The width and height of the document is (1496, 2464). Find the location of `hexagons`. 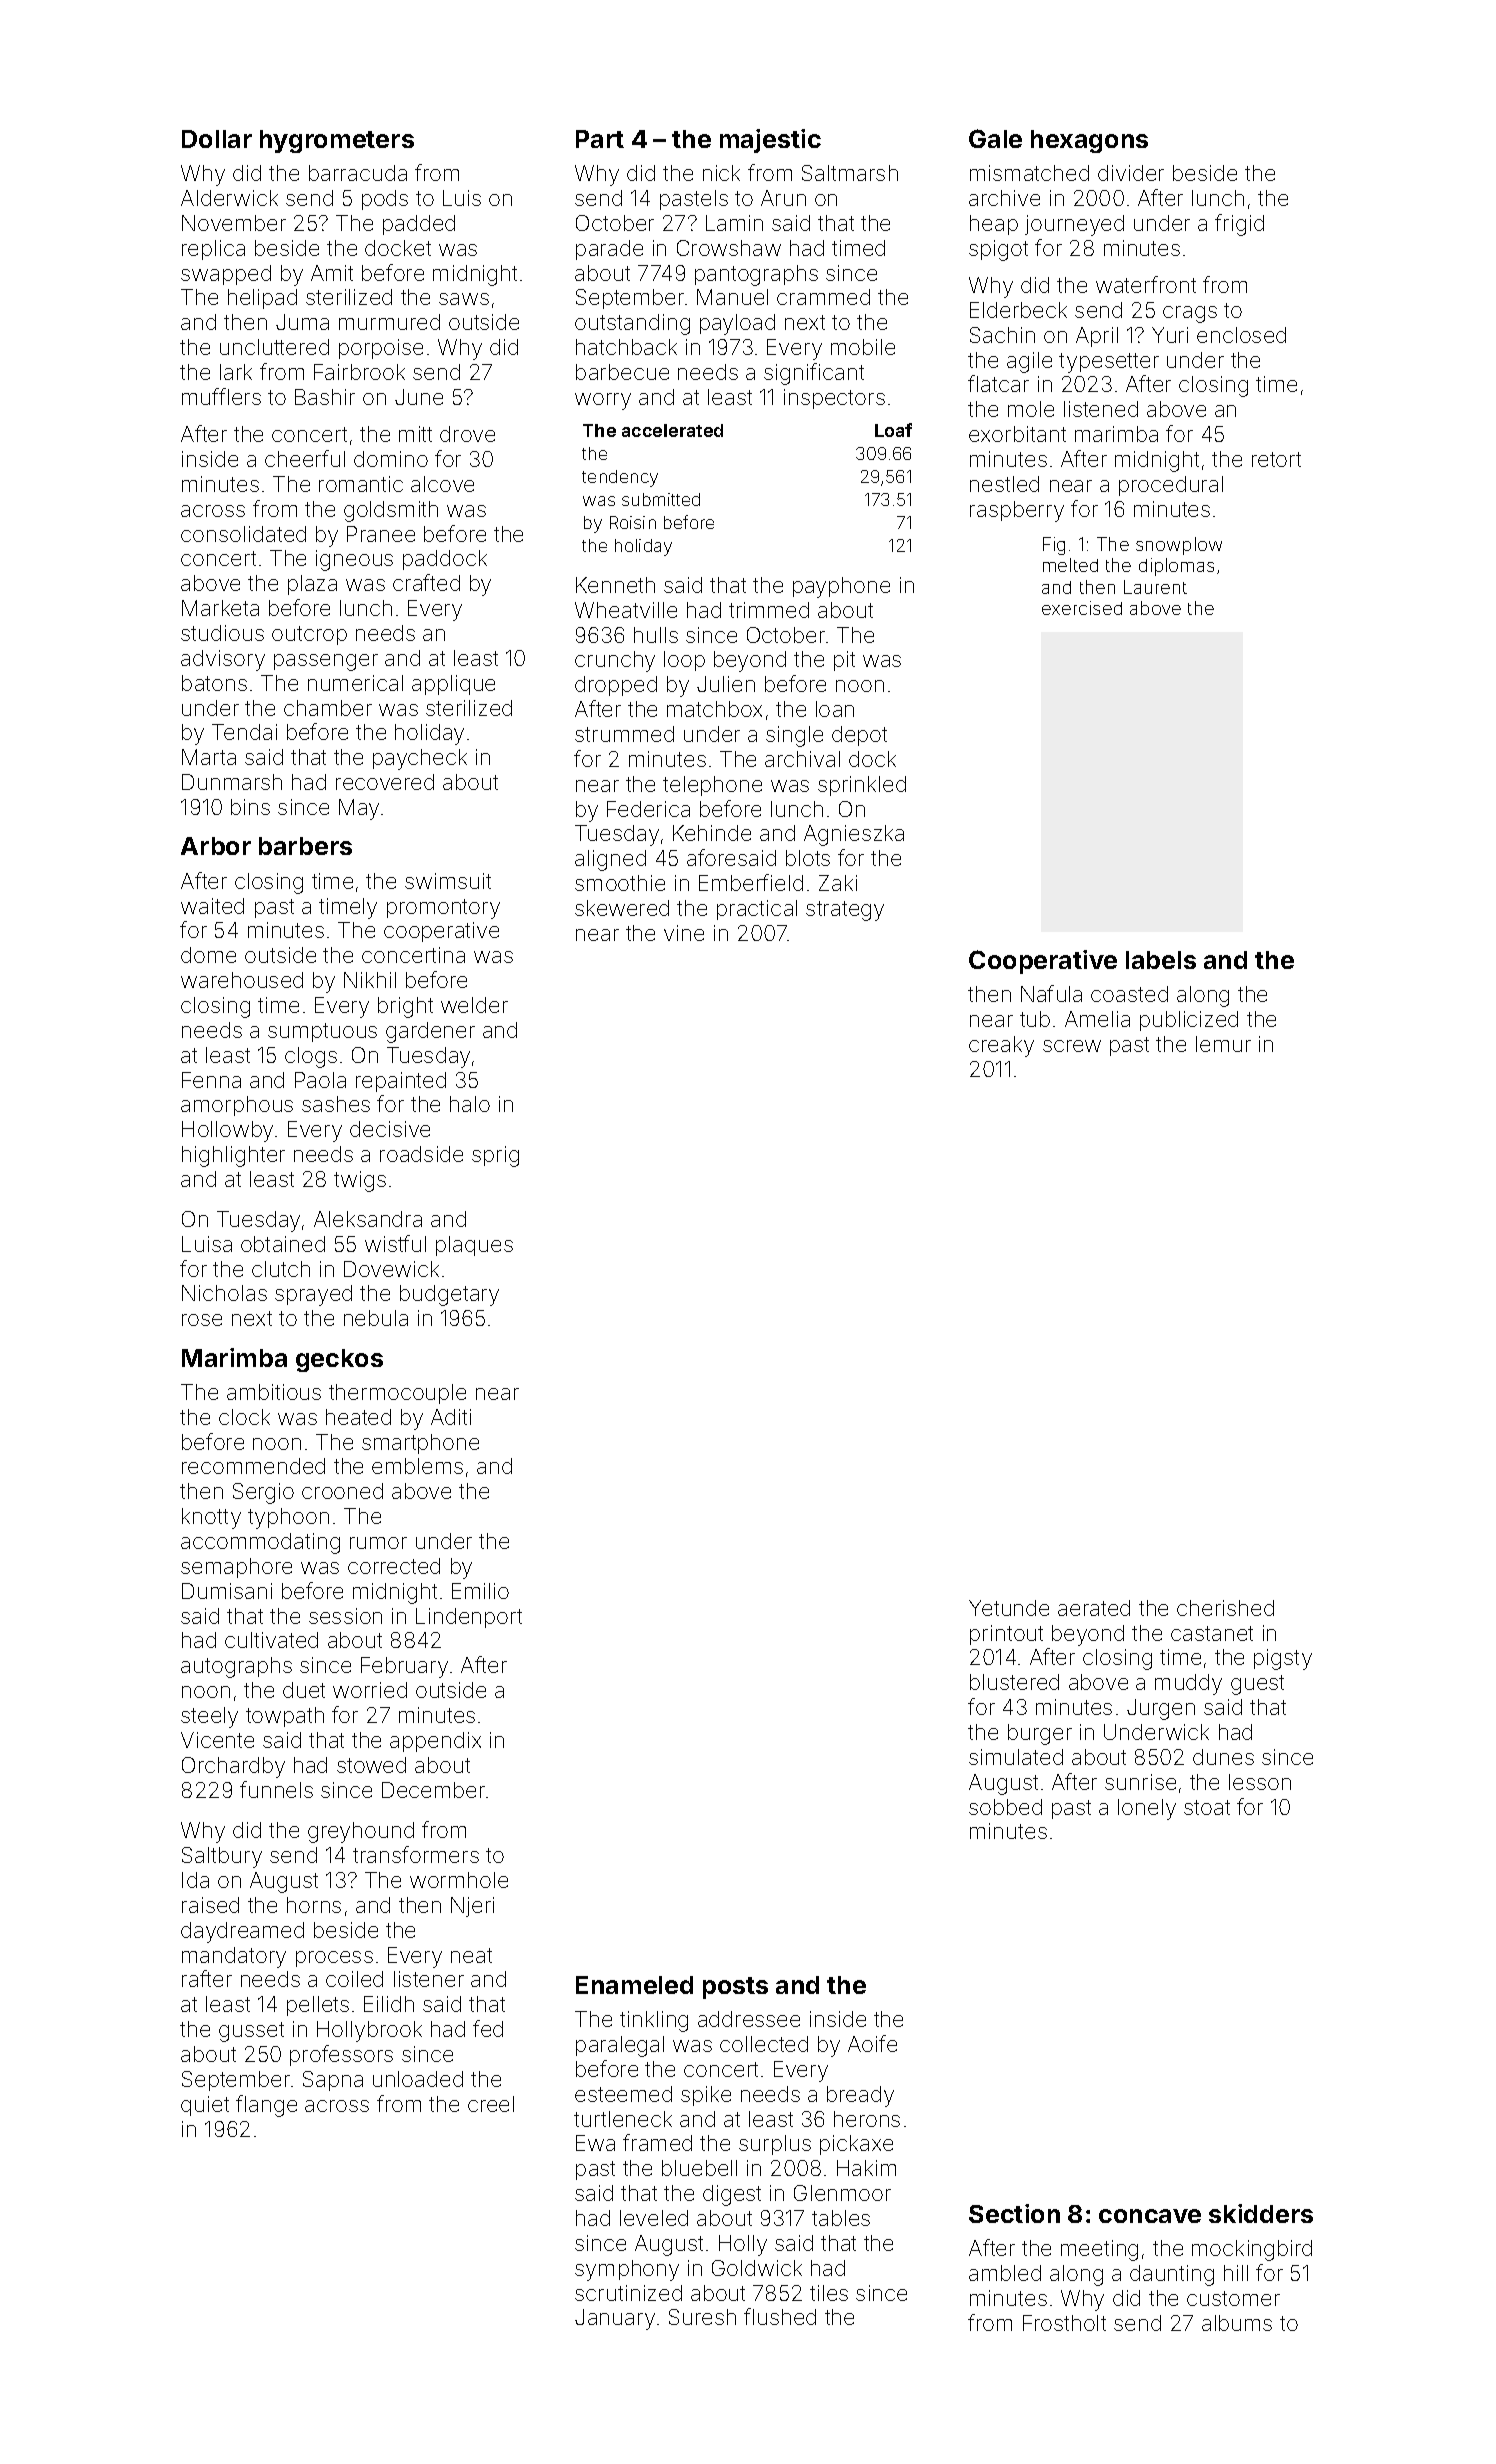

hexagons is located at coordinates (1089, 141).
